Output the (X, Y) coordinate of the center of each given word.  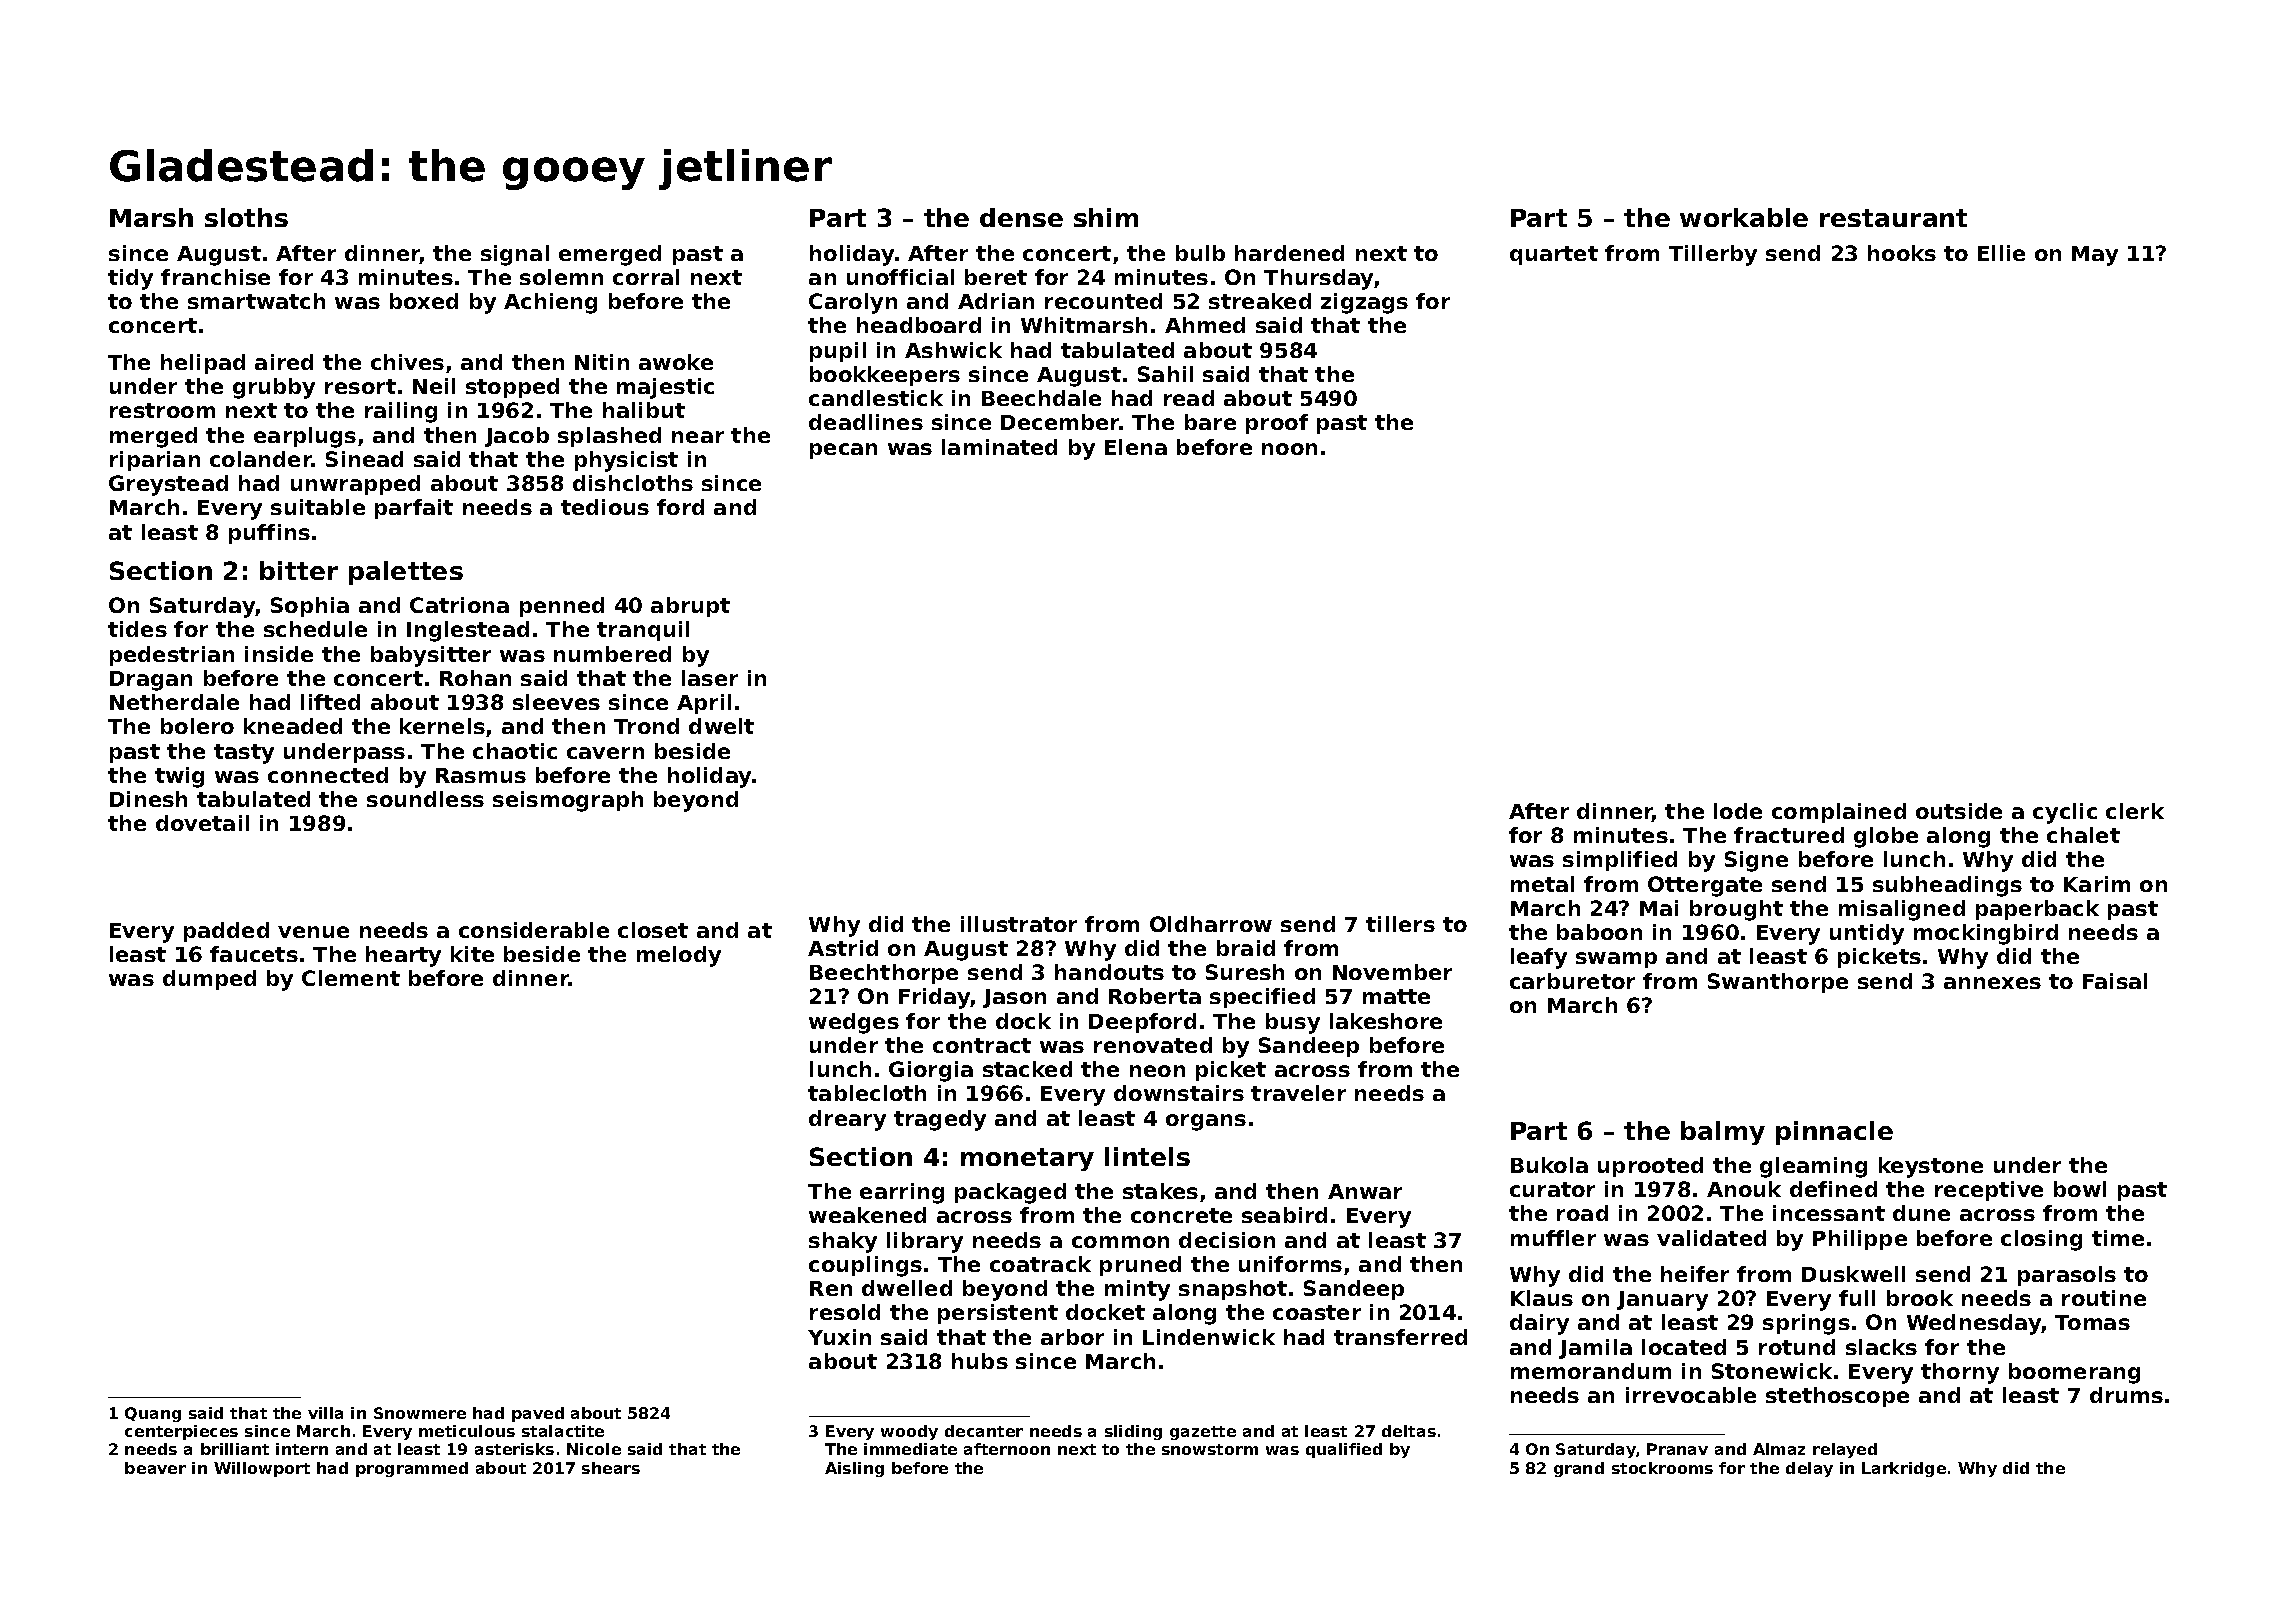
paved (538, 1414)
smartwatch (256, 301)
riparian (155, 461)
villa (325, 1413)
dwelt (721, 726)
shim (1106, 217)
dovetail (202, 823)
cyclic (2065, 813)
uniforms (1290, 1264)
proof (1277, 424)
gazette (1203, 1433)
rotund (1797, 1347)
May (2095, 256)
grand (1579, 1469)
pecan (843, 451)
